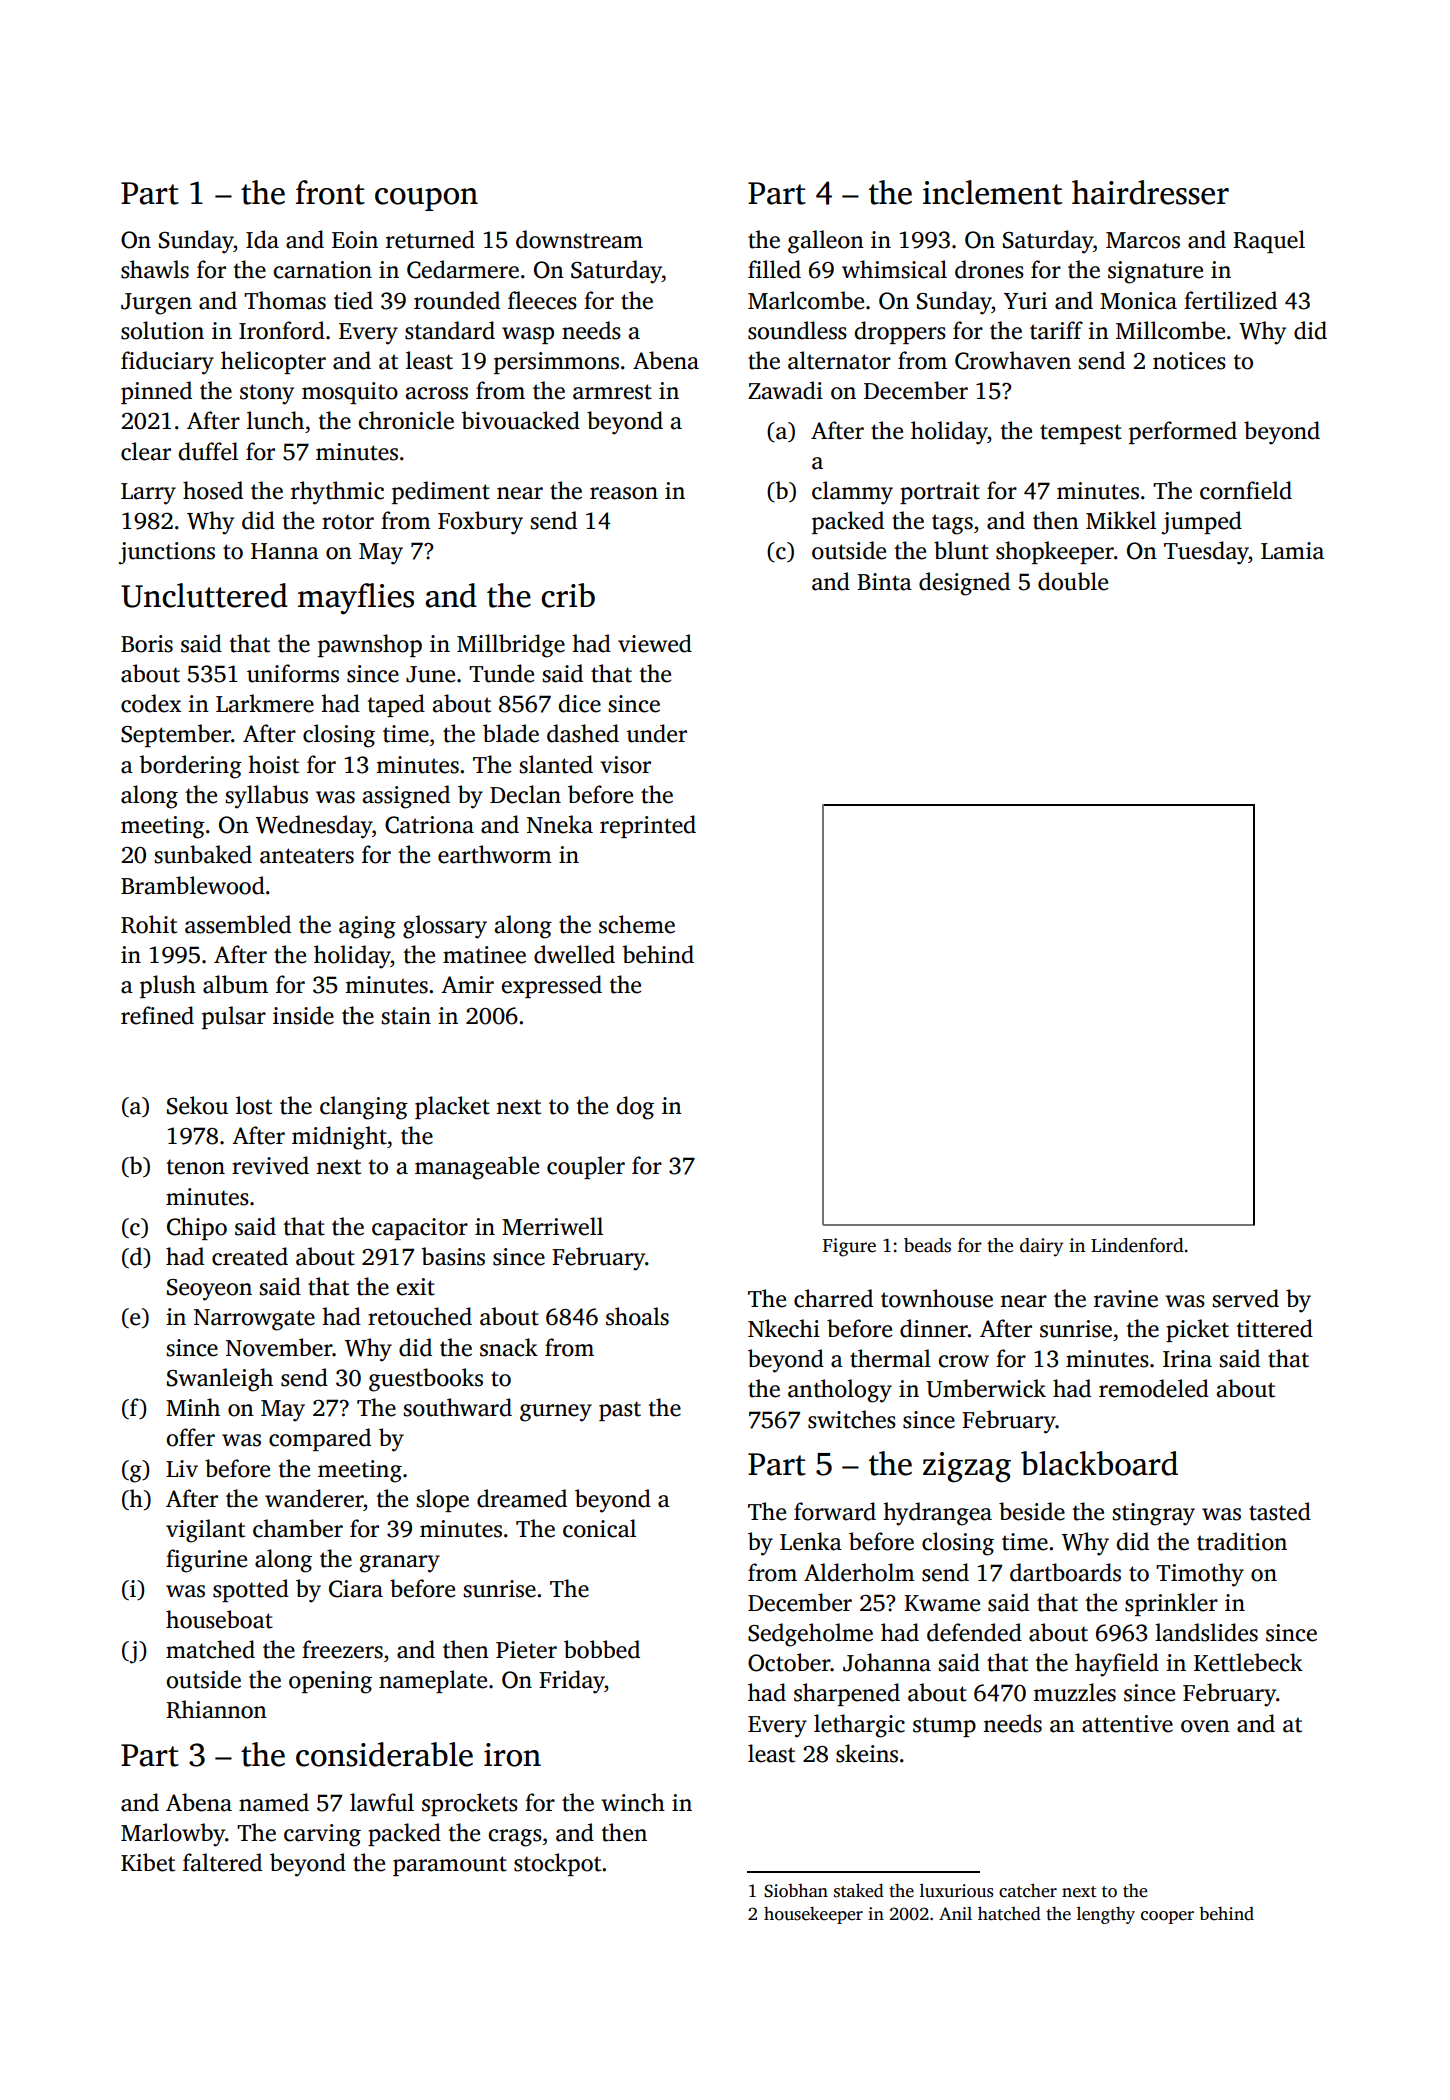 The image size is (1450, 2100). Describe the element at coordinates (209, 1290) in the screenshot. I see `Seoyeon` at that location.
